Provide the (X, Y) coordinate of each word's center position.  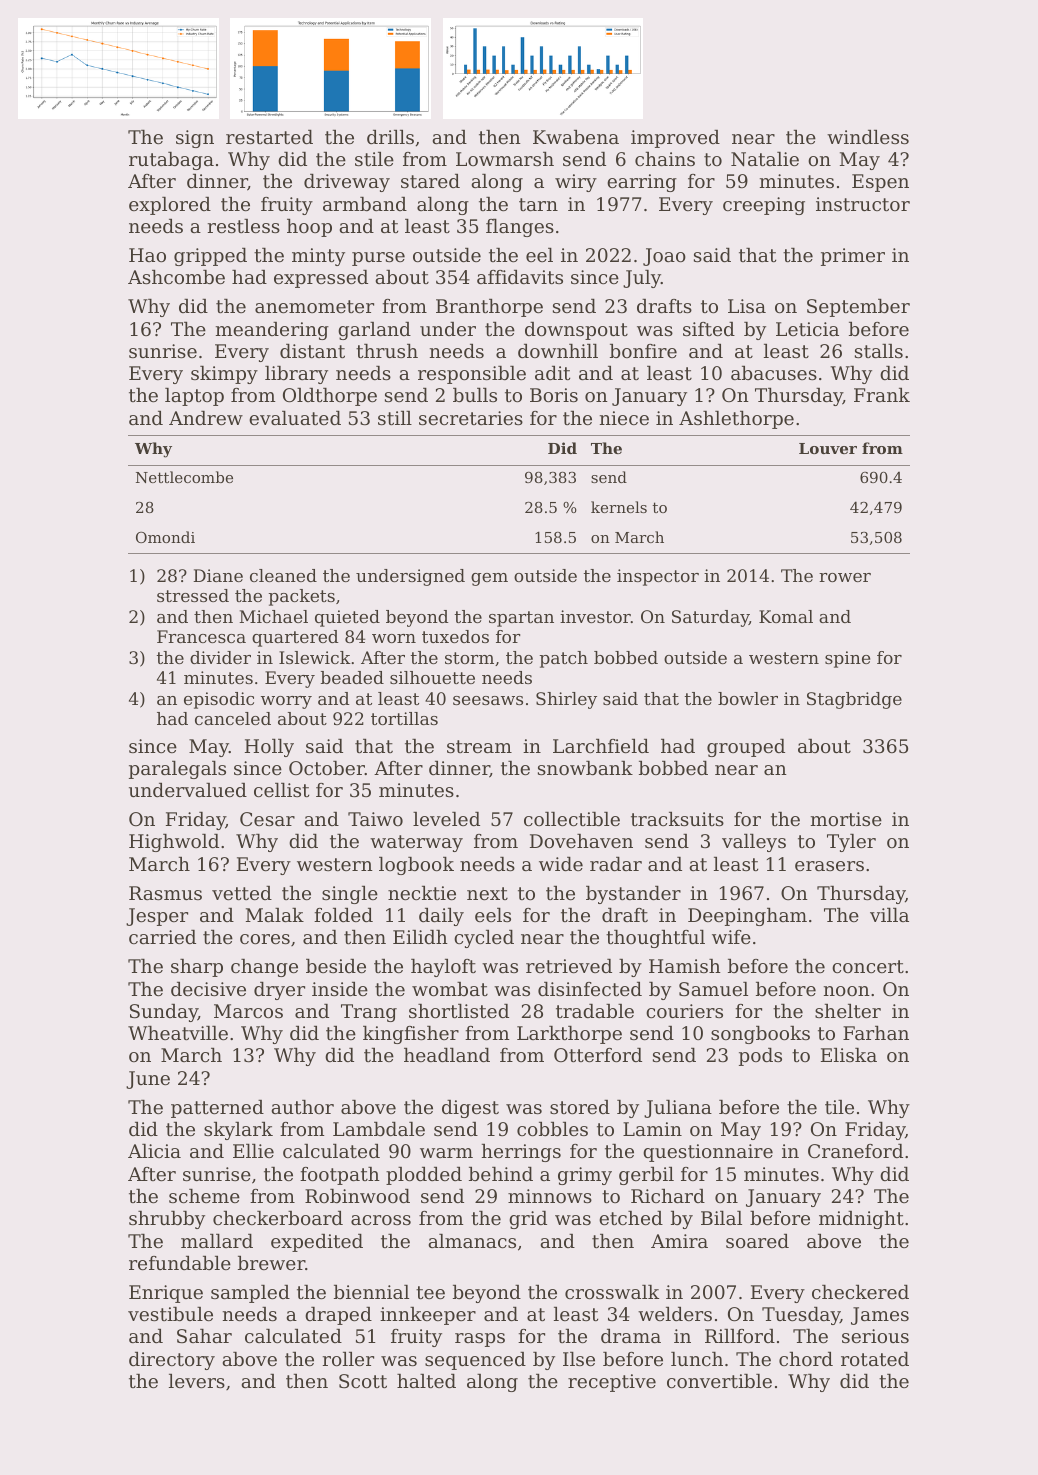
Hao (147, 255)
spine (847, 659)
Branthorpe (489, 308)
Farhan (876, 1033)
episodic (219, 700)
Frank (882, 395)
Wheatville (178, 1033)
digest (470, 1109)
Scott (363, 1381)
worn (394, 638)
